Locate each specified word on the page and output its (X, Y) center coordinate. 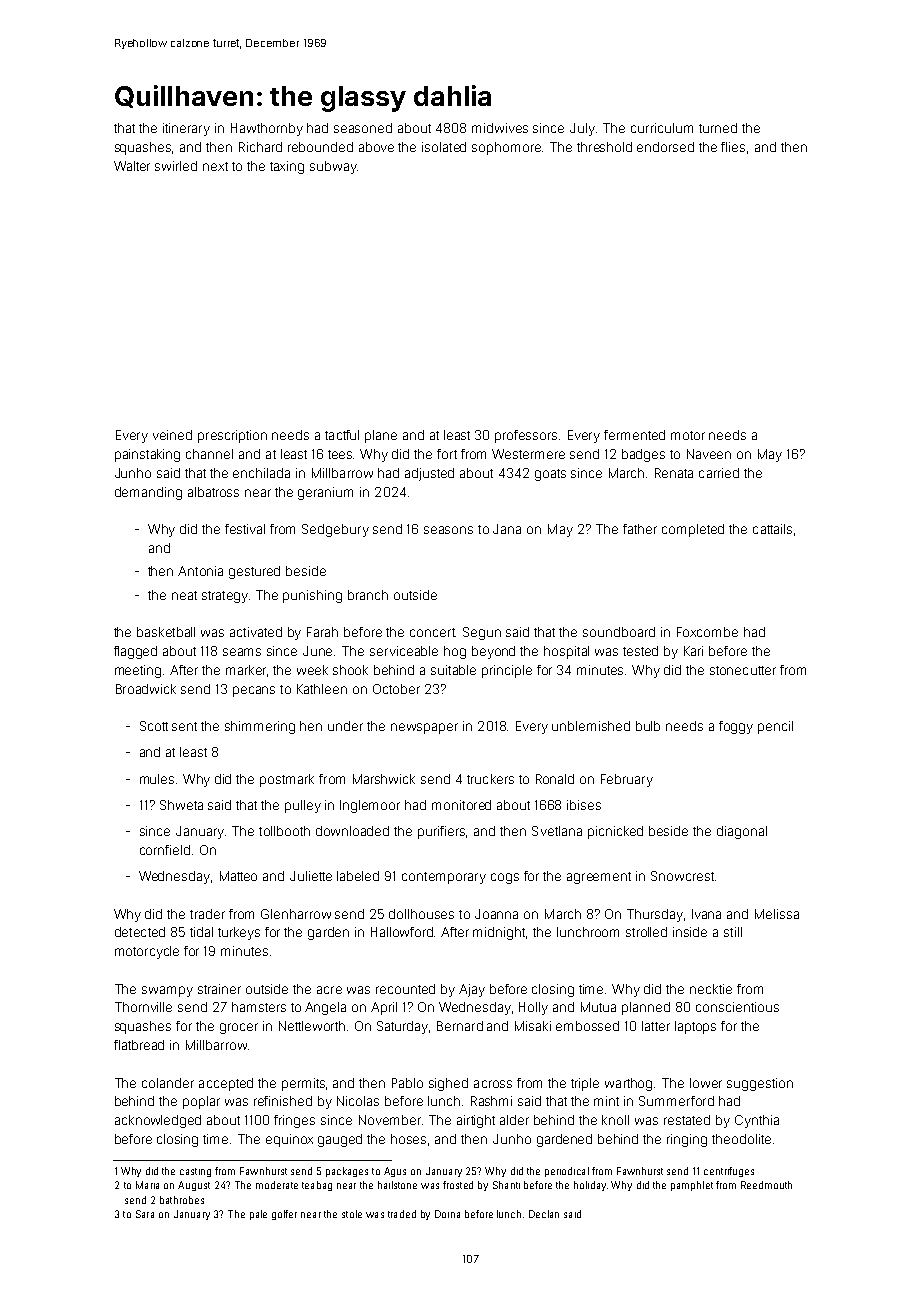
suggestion (760, 1084)
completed (693, 530)
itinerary (186, 129)
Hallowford (402, 932)
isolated (444, 147)
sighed (448, 1084)
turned (718, 128)
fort (447, 454)
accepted (226, 1084)
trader (207, 914)
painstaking (147, 455)
